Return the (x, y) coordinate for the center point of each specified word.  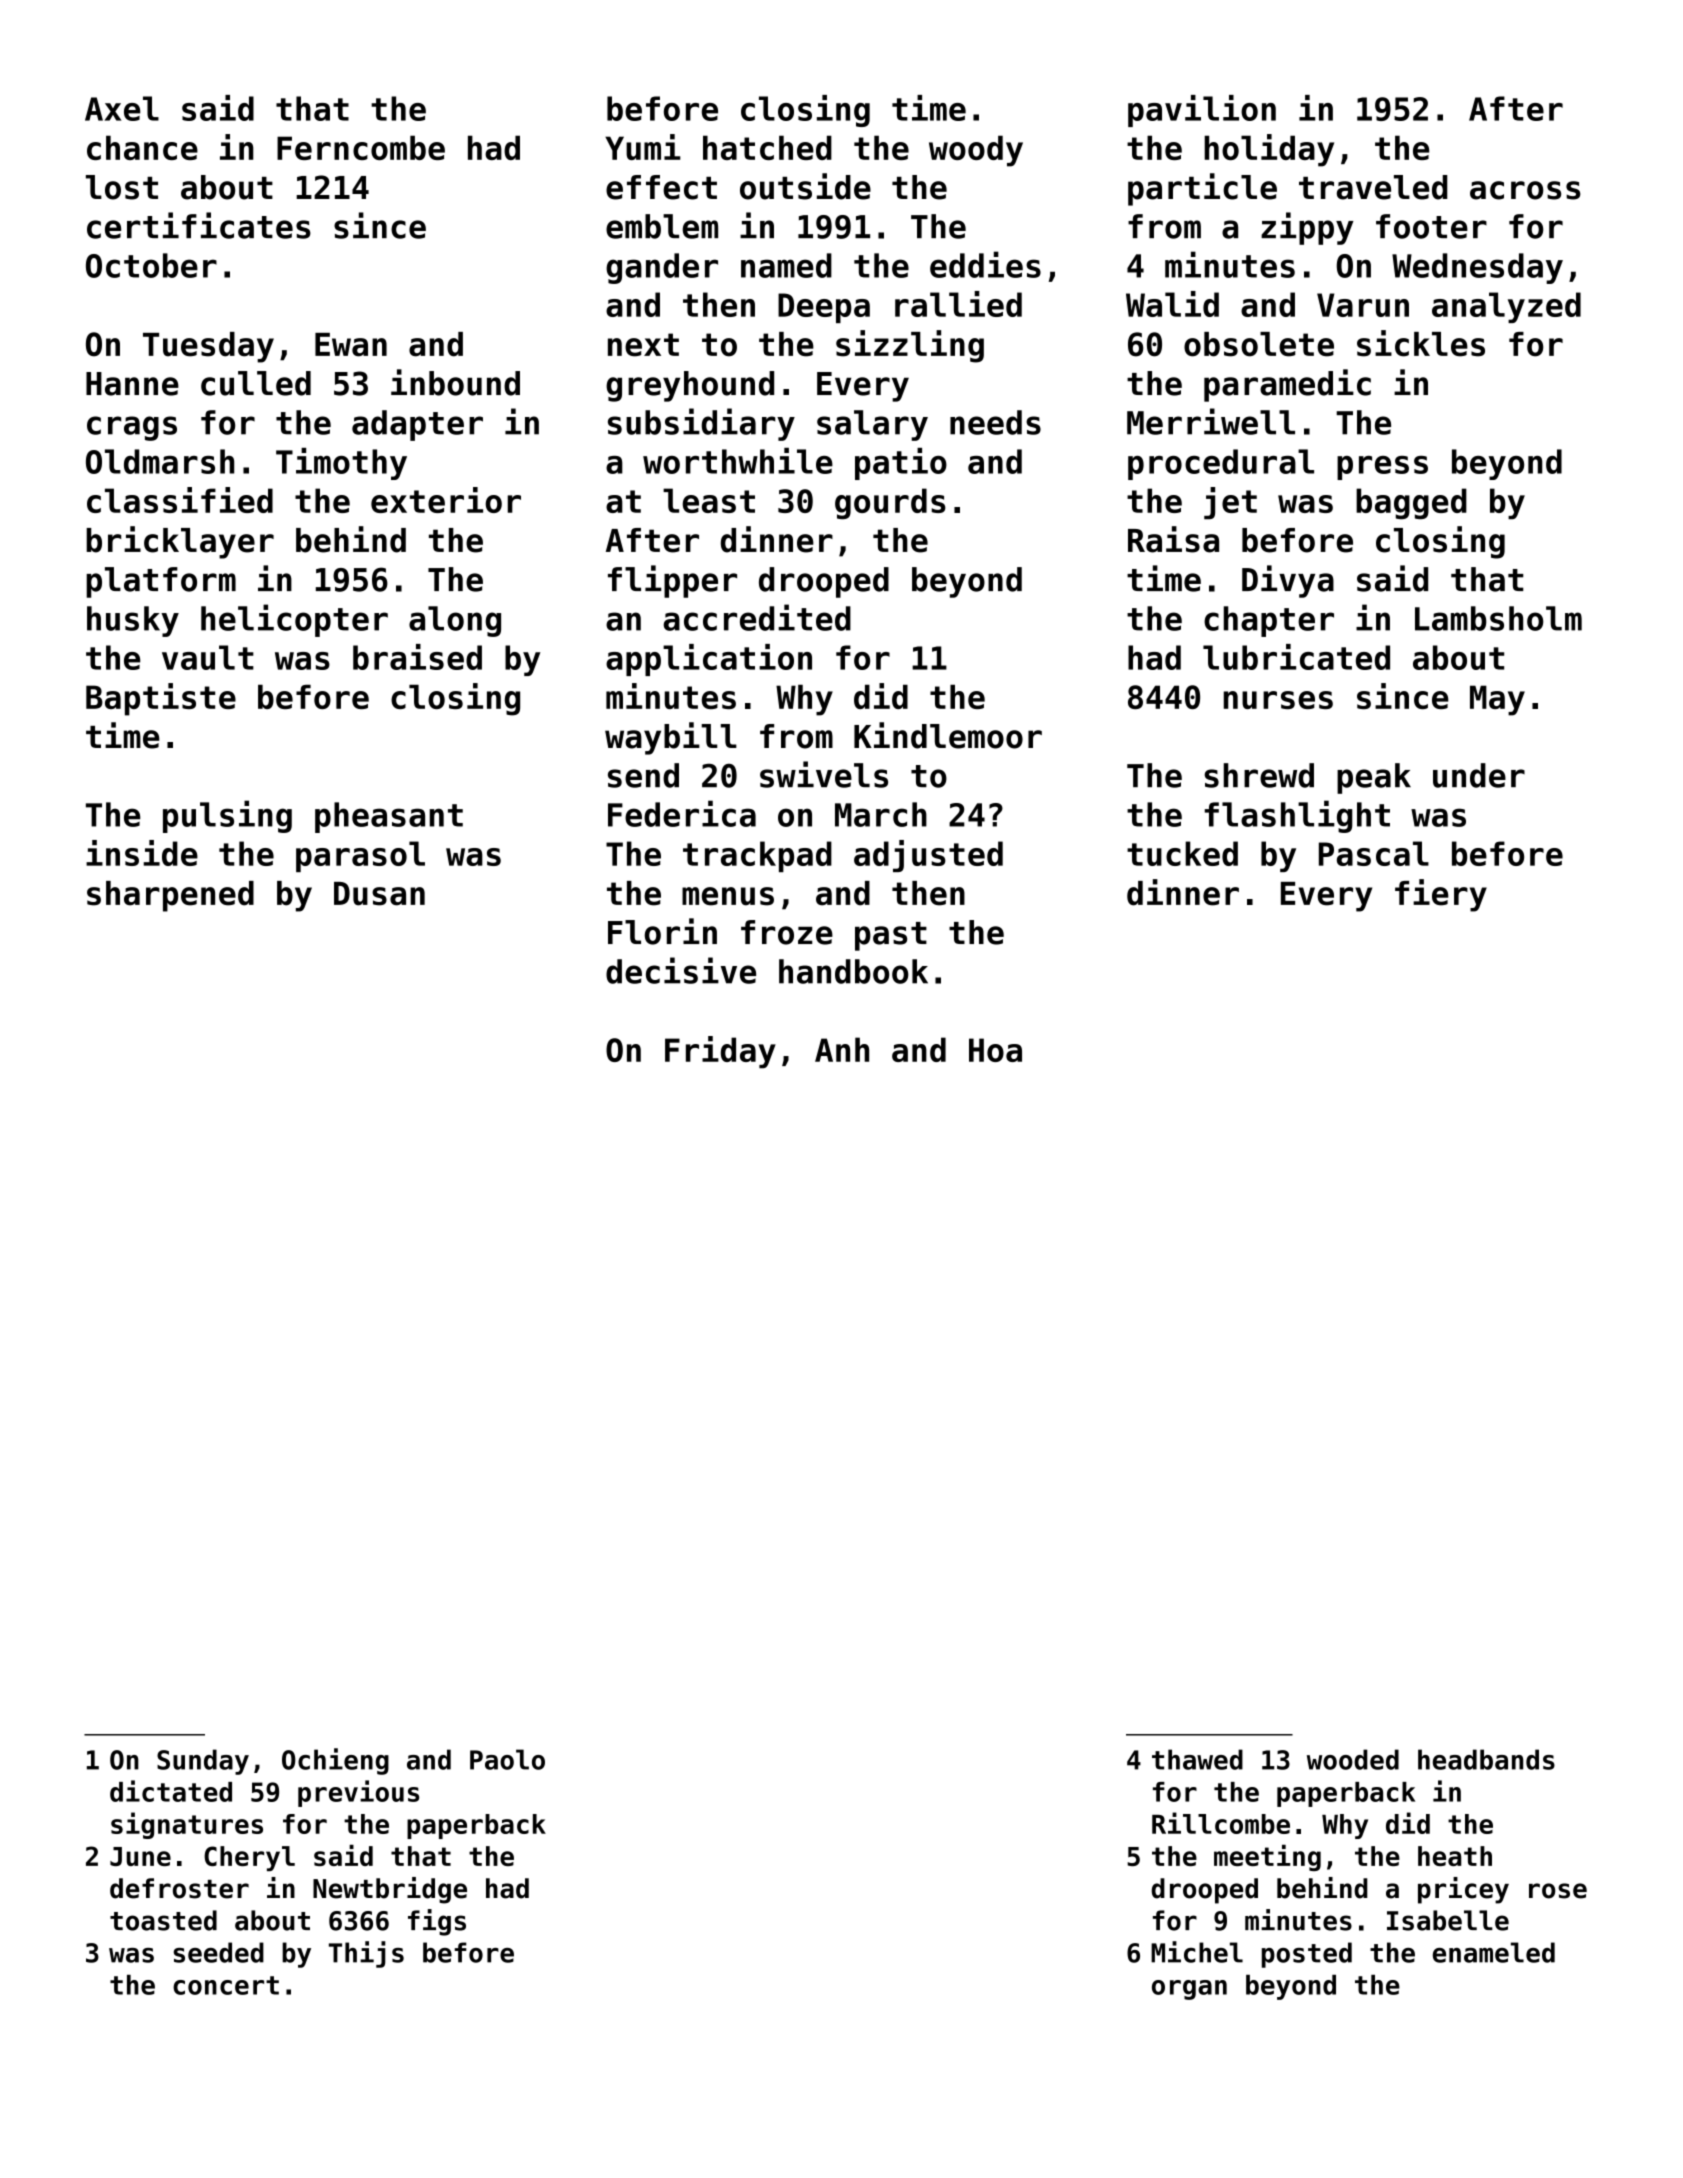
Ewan (351, 345)
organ (1189, 1990)
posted (1307, 1955)
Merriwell (1211, 421)
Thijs (366, 1954)
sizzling (910, 346)
